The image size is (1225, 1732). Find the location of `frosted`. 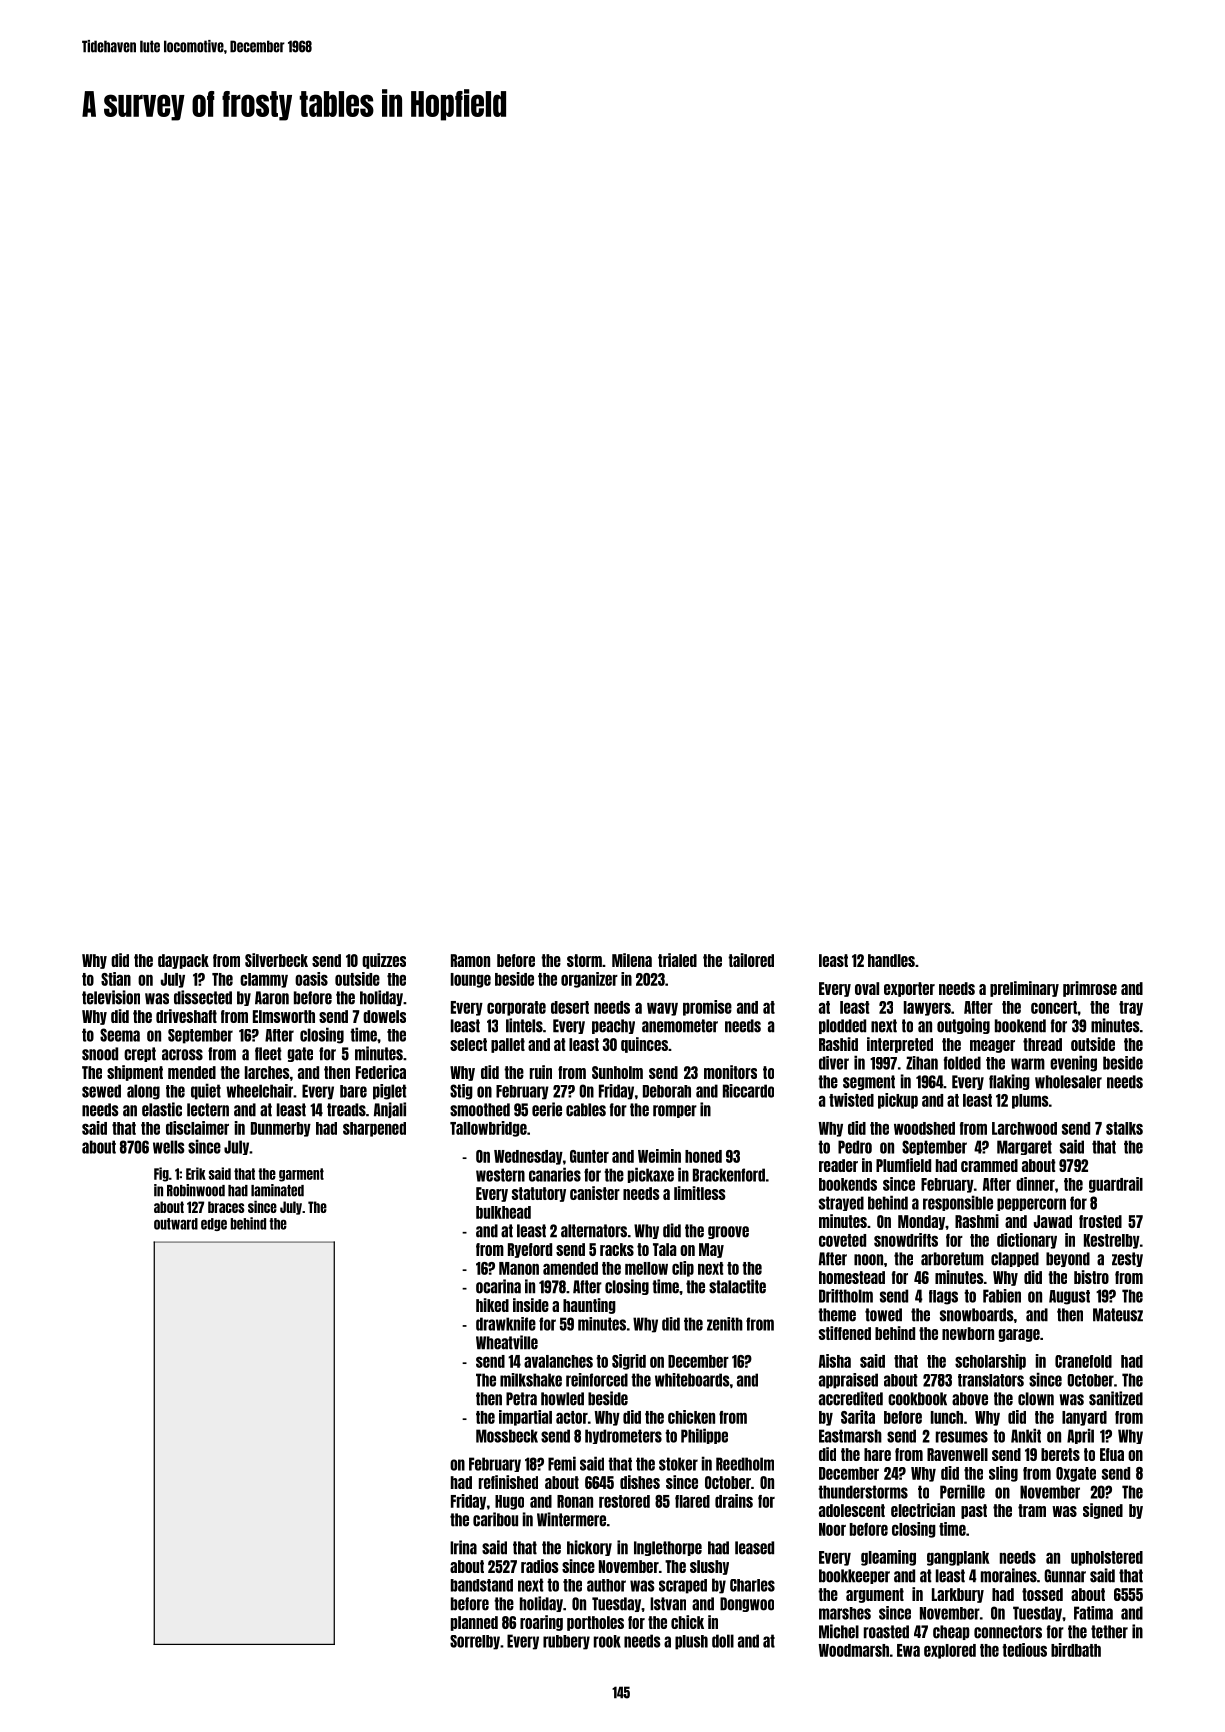

frosted is located at coordinates (1100, 1221).
